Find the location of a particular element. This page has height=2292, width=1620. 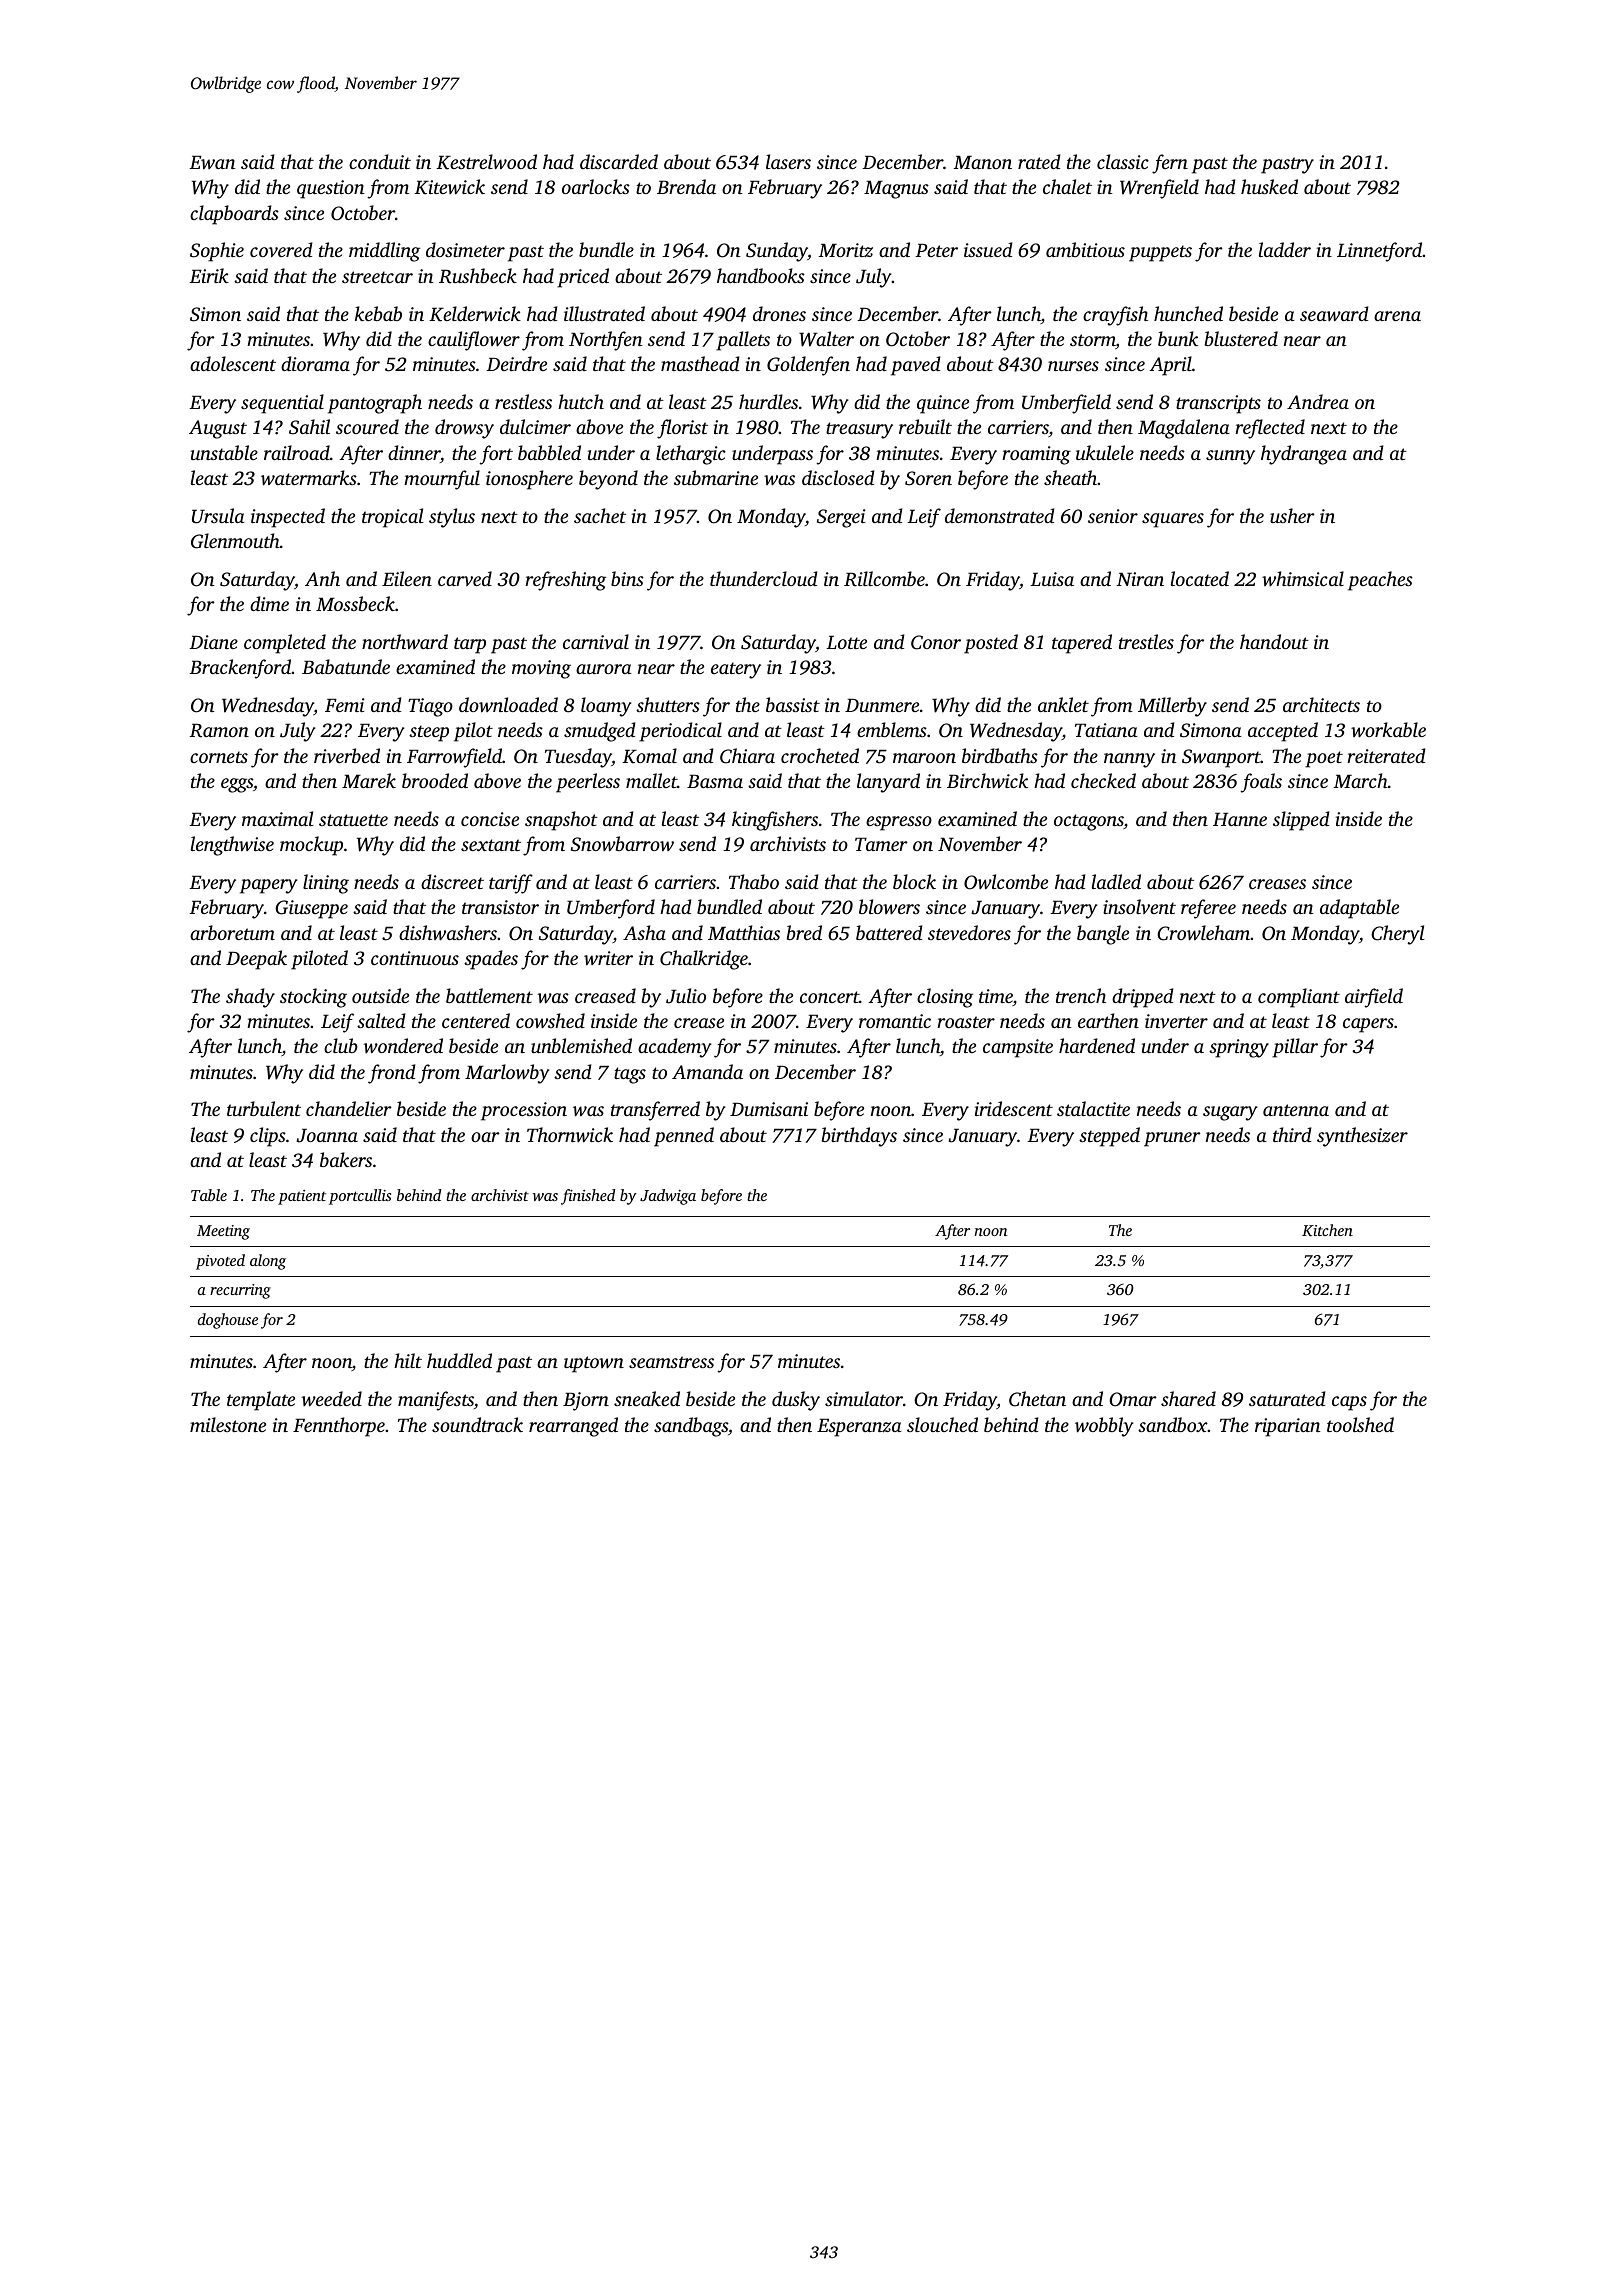

conduit is located at coordinates (380, 161).
